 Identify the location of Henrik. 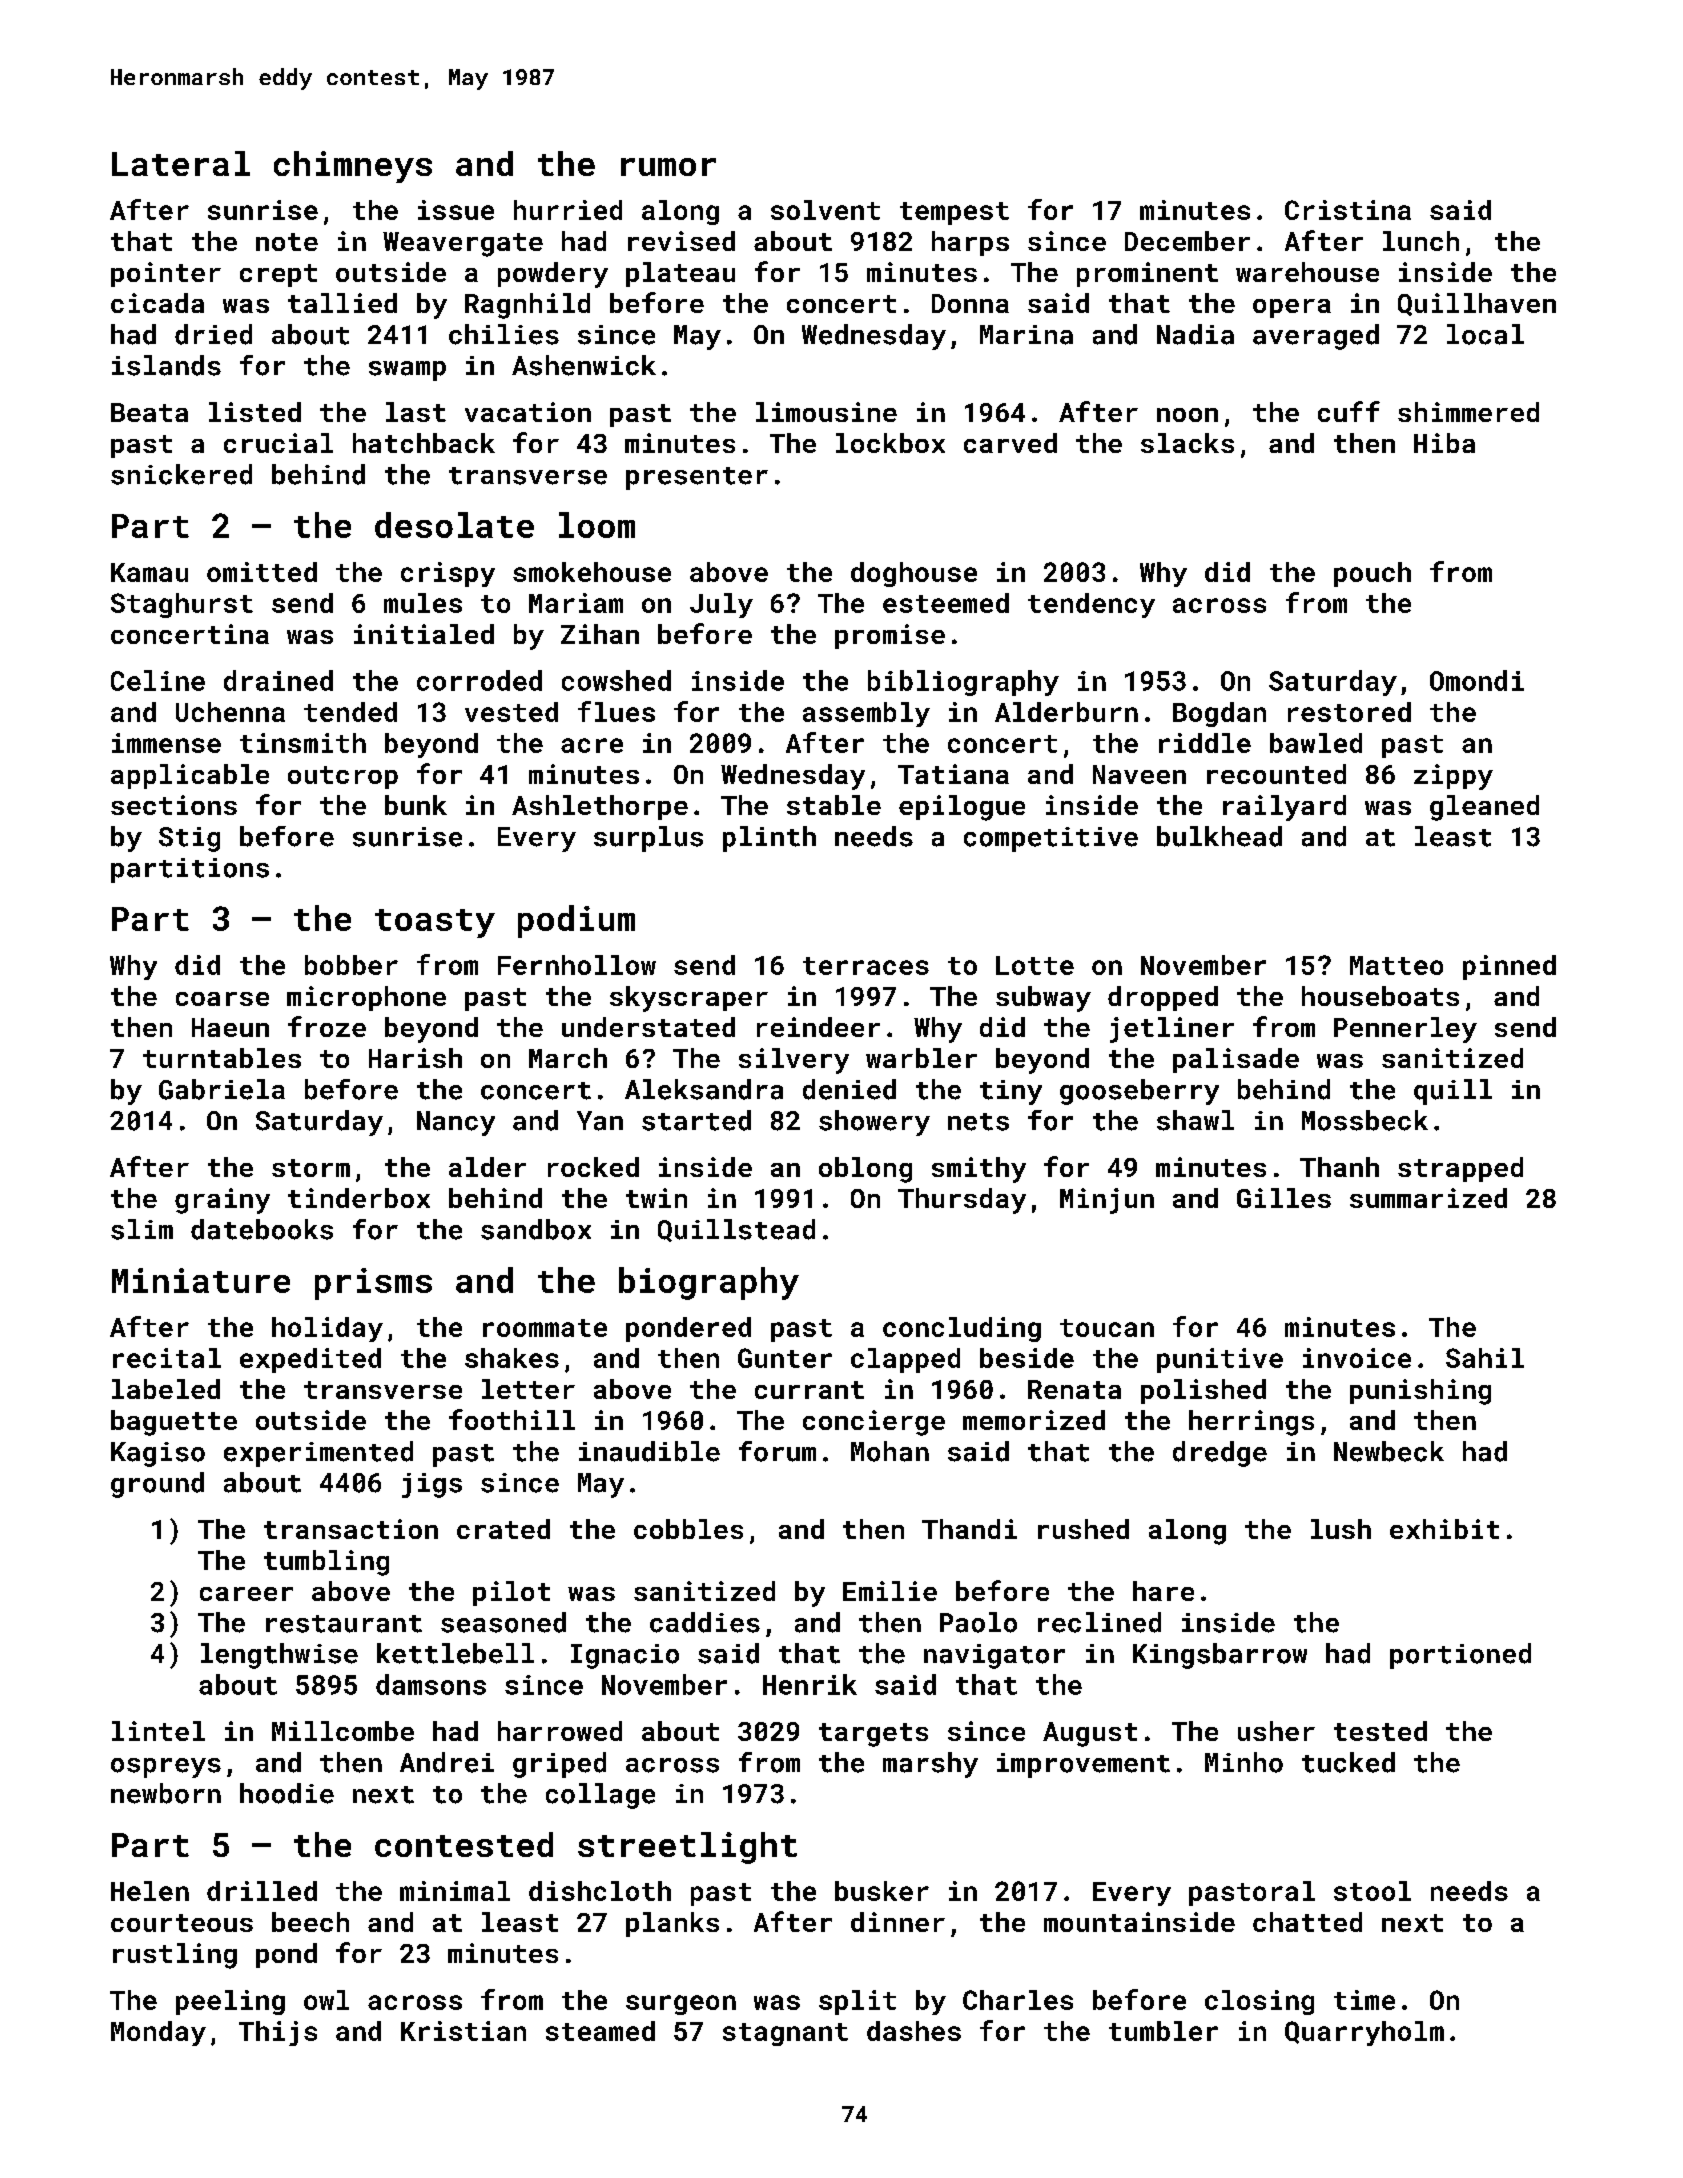
(810, 1684).
